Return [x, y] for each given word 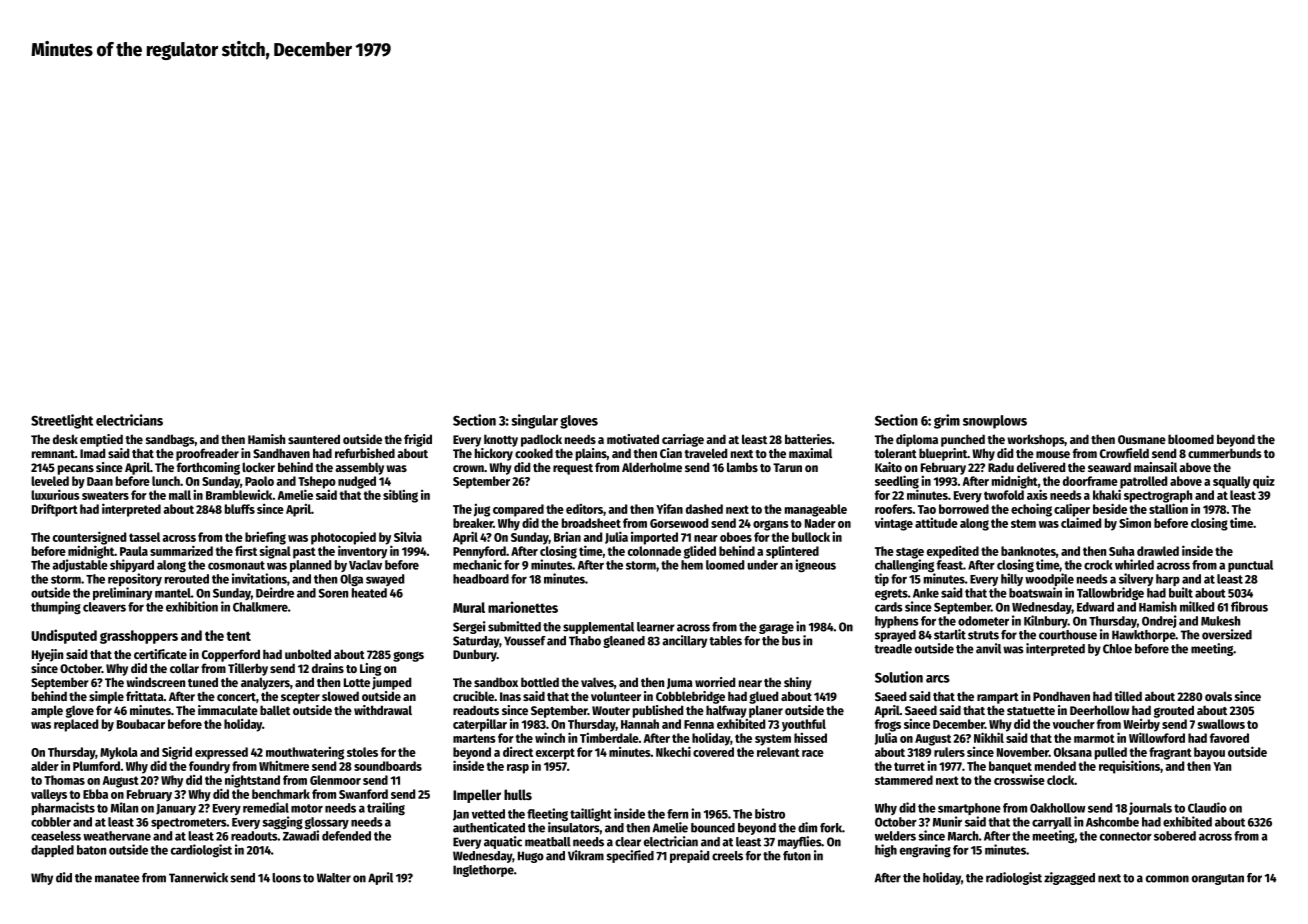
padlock [541, 440]
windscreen [155, 682]
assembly [359, 468]
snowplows [995, 422]
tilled [1128, 696]
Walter [334, 878]
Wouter [611, 710]
